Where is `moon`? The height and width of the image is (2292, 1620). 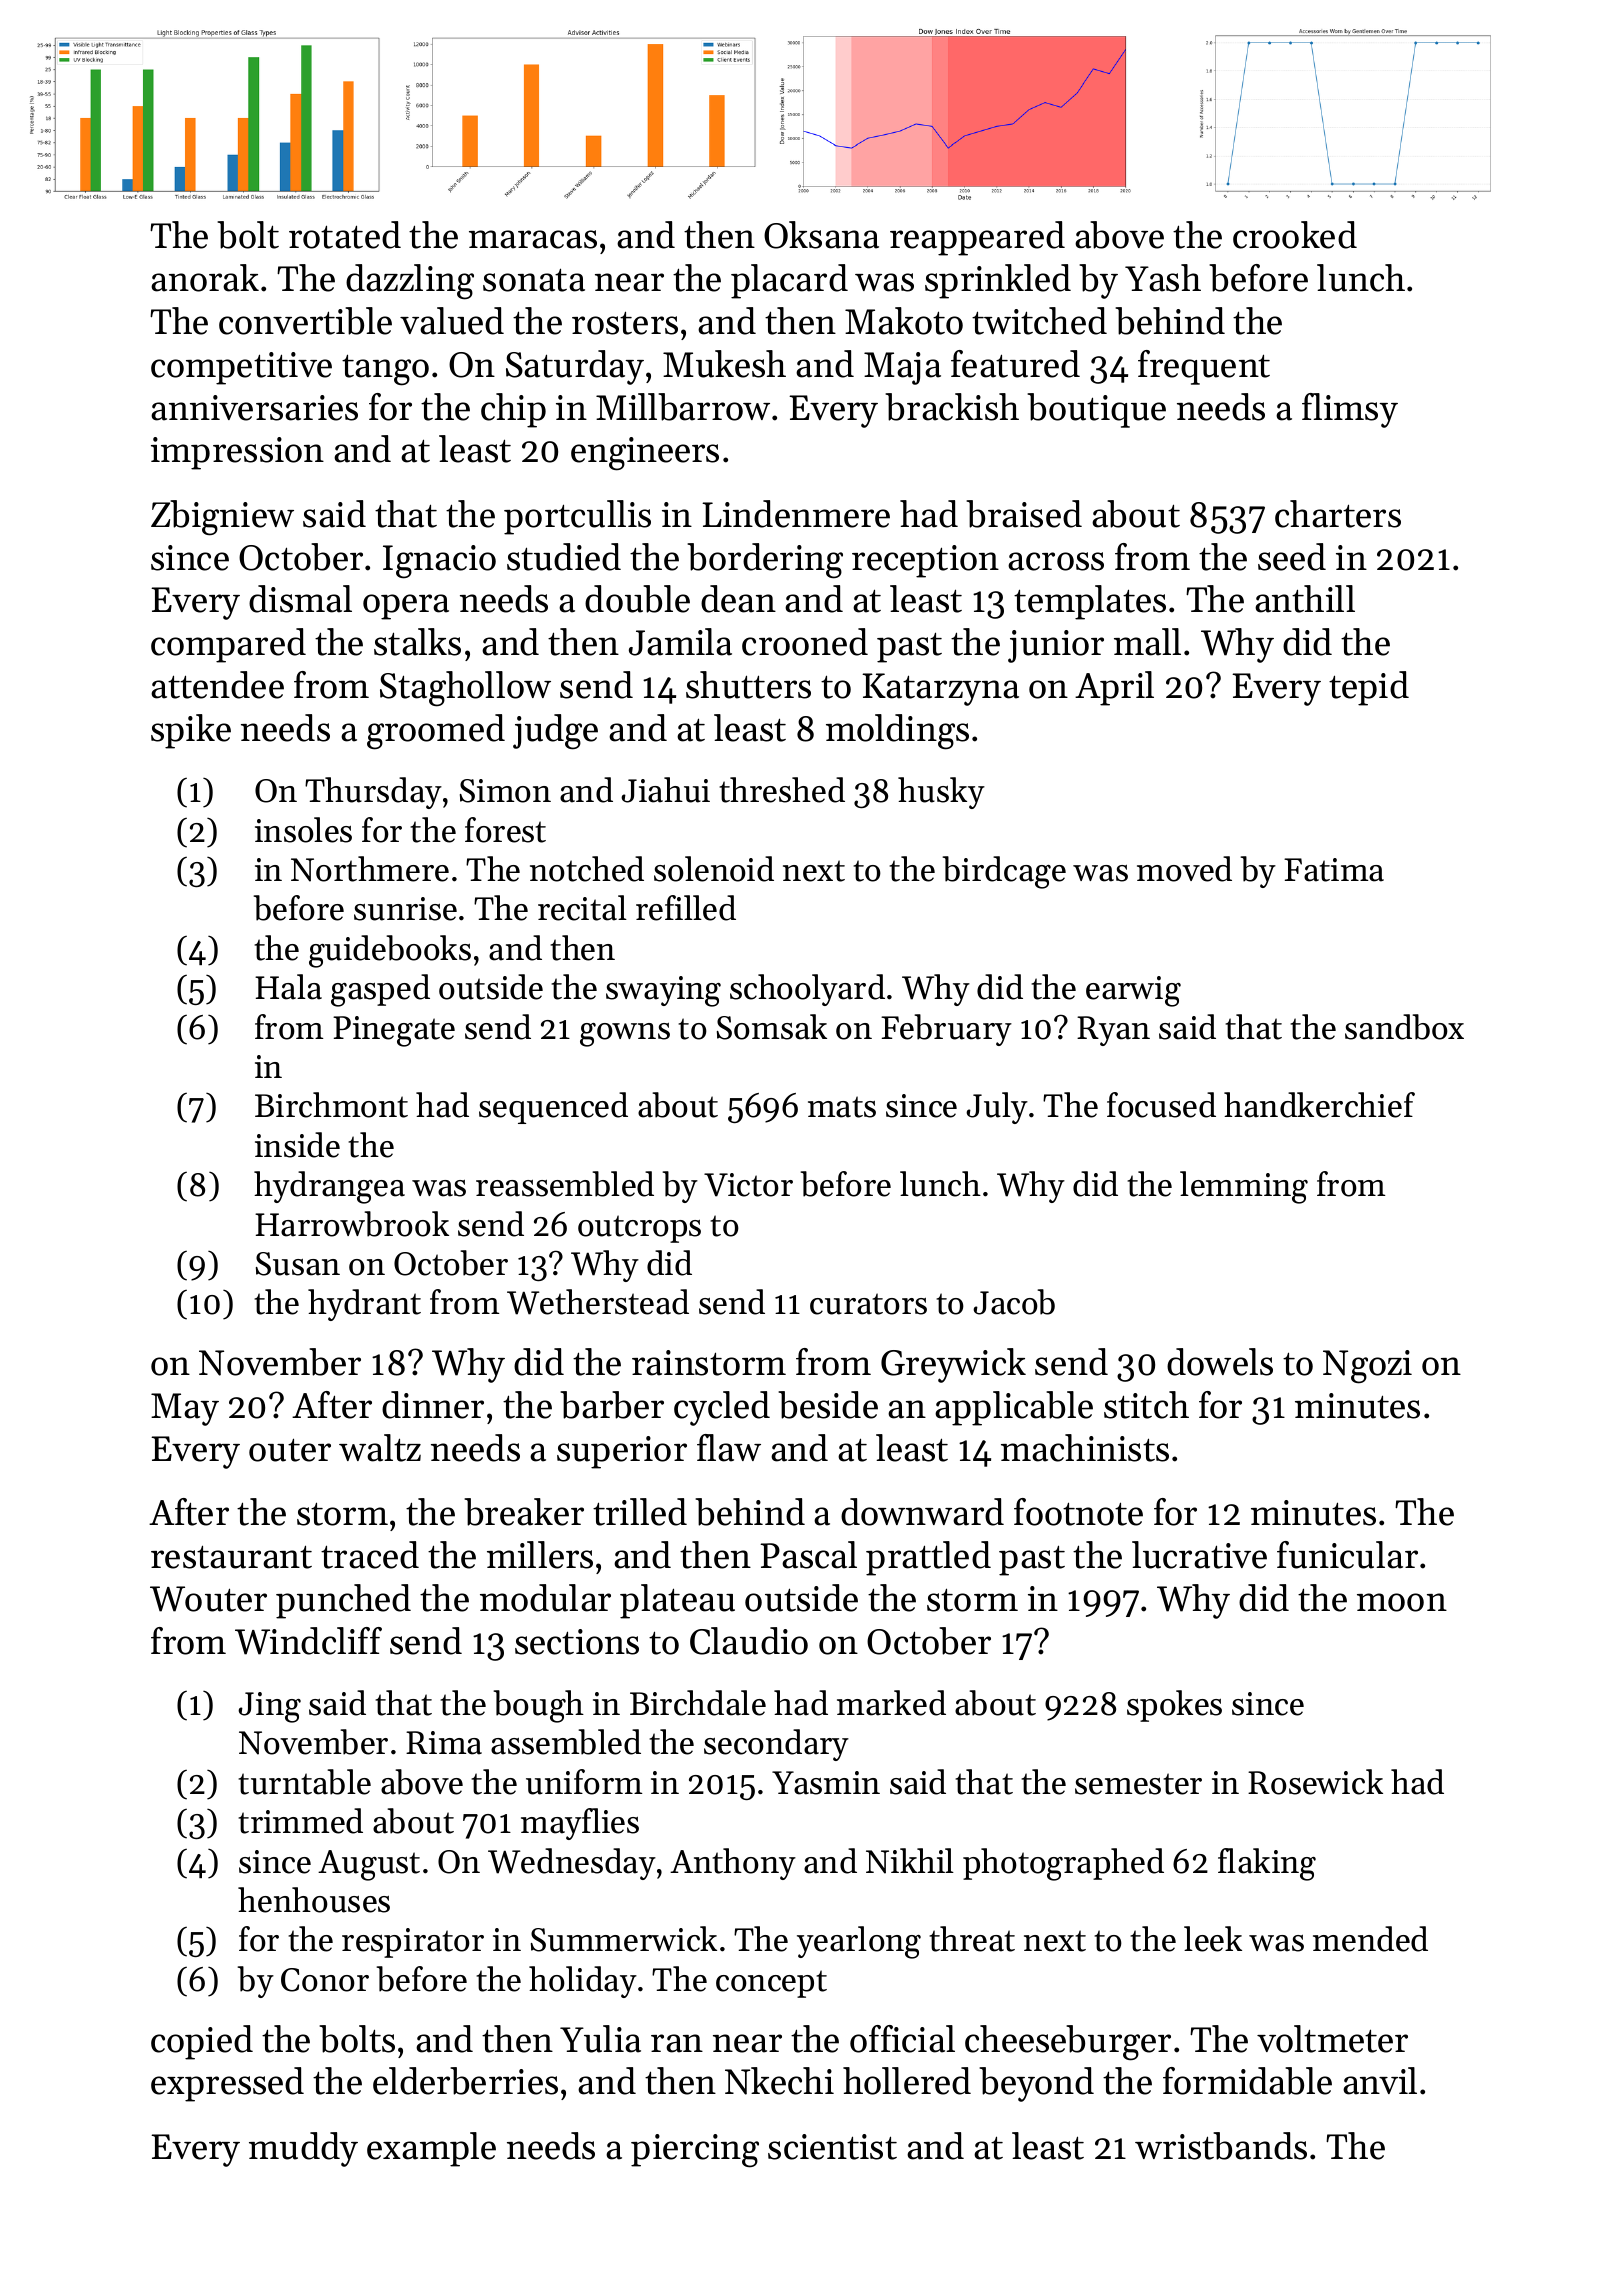 moon is located at coordinates (1402, 1602).
